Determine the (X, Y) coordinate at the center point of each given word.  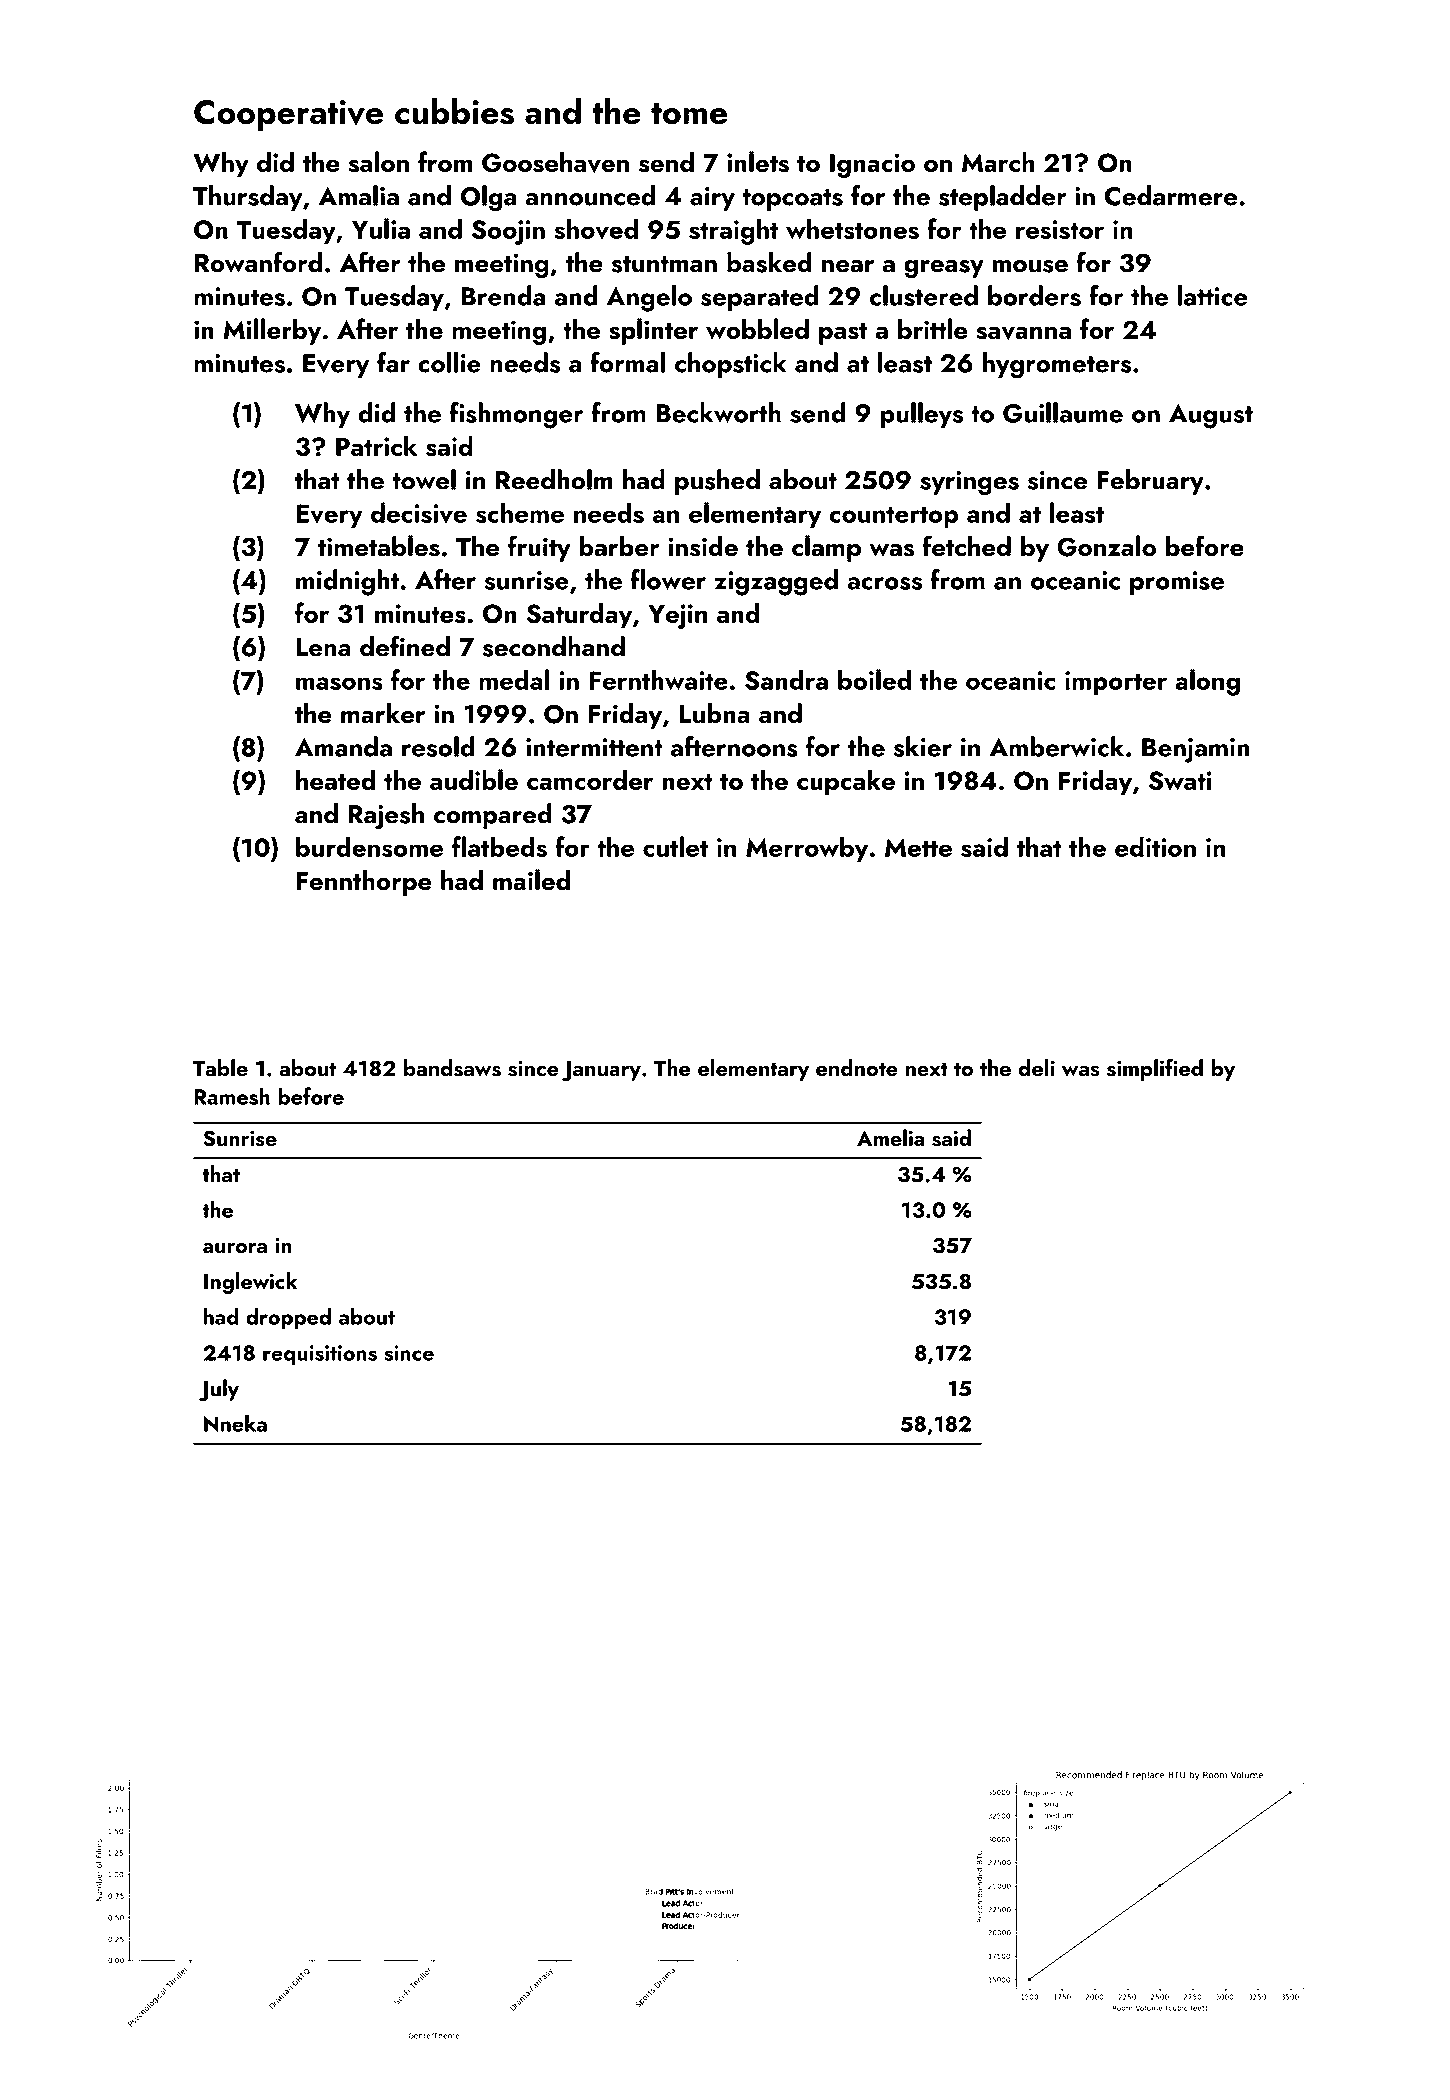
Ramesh (232, 1096)
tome (689, 113)
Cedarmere (1170, 195)
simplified (1155, 1070)
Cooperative (288, 115)
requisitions (320, 1355)
